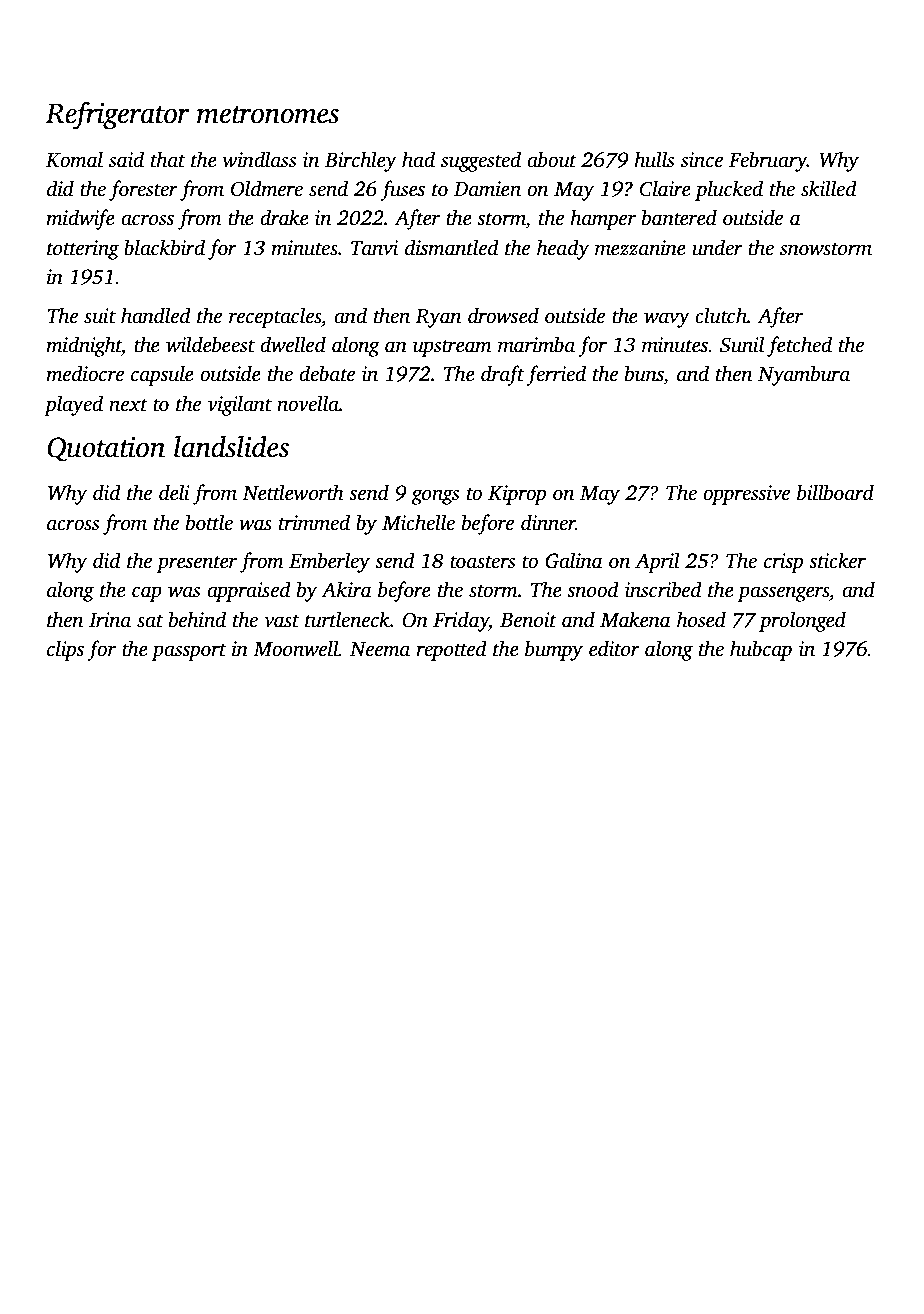  I want to click on February, so click(768, 161).
